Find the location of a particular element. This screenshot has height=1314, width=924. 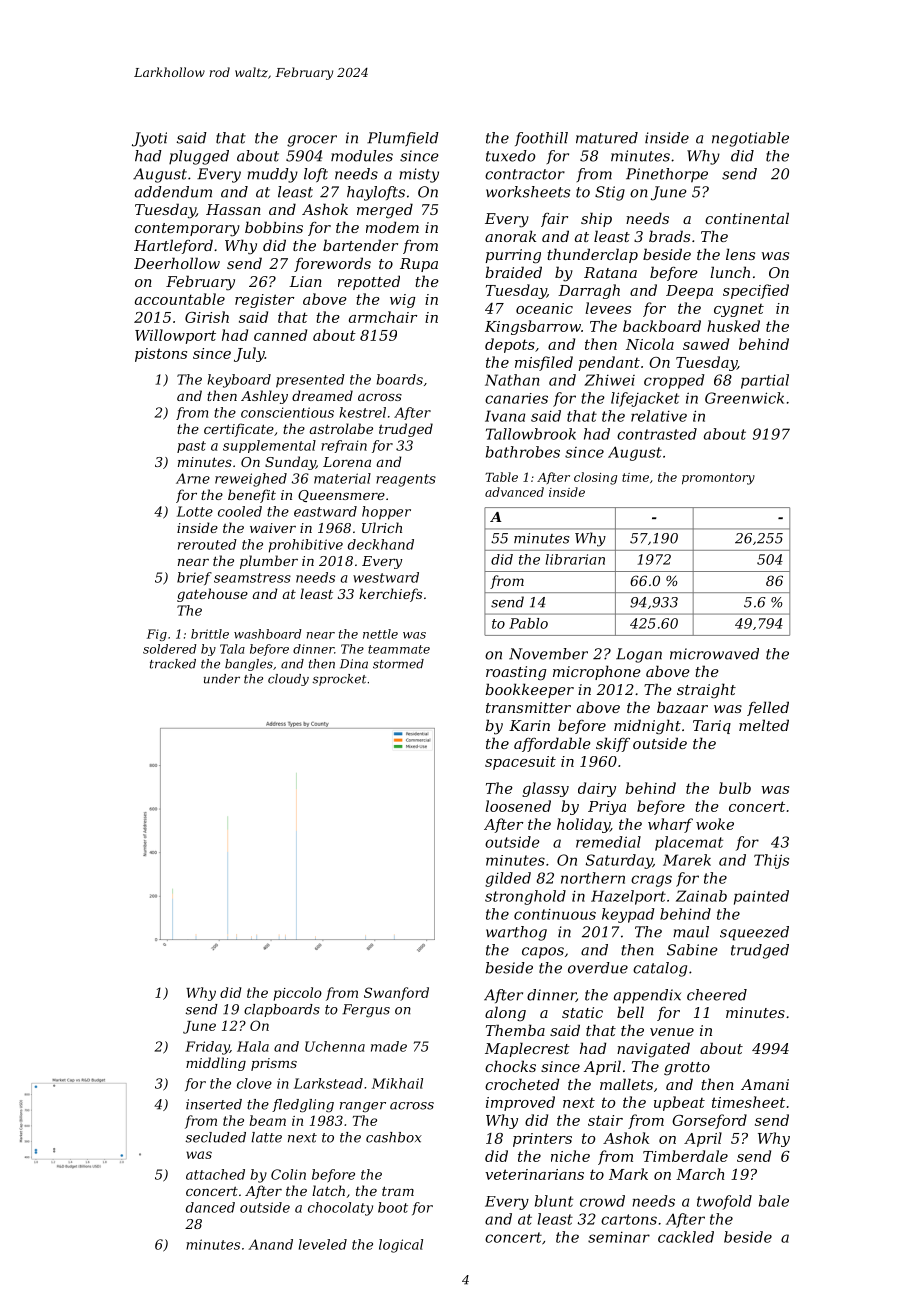

advanced is located at coordinates (514, 492).
